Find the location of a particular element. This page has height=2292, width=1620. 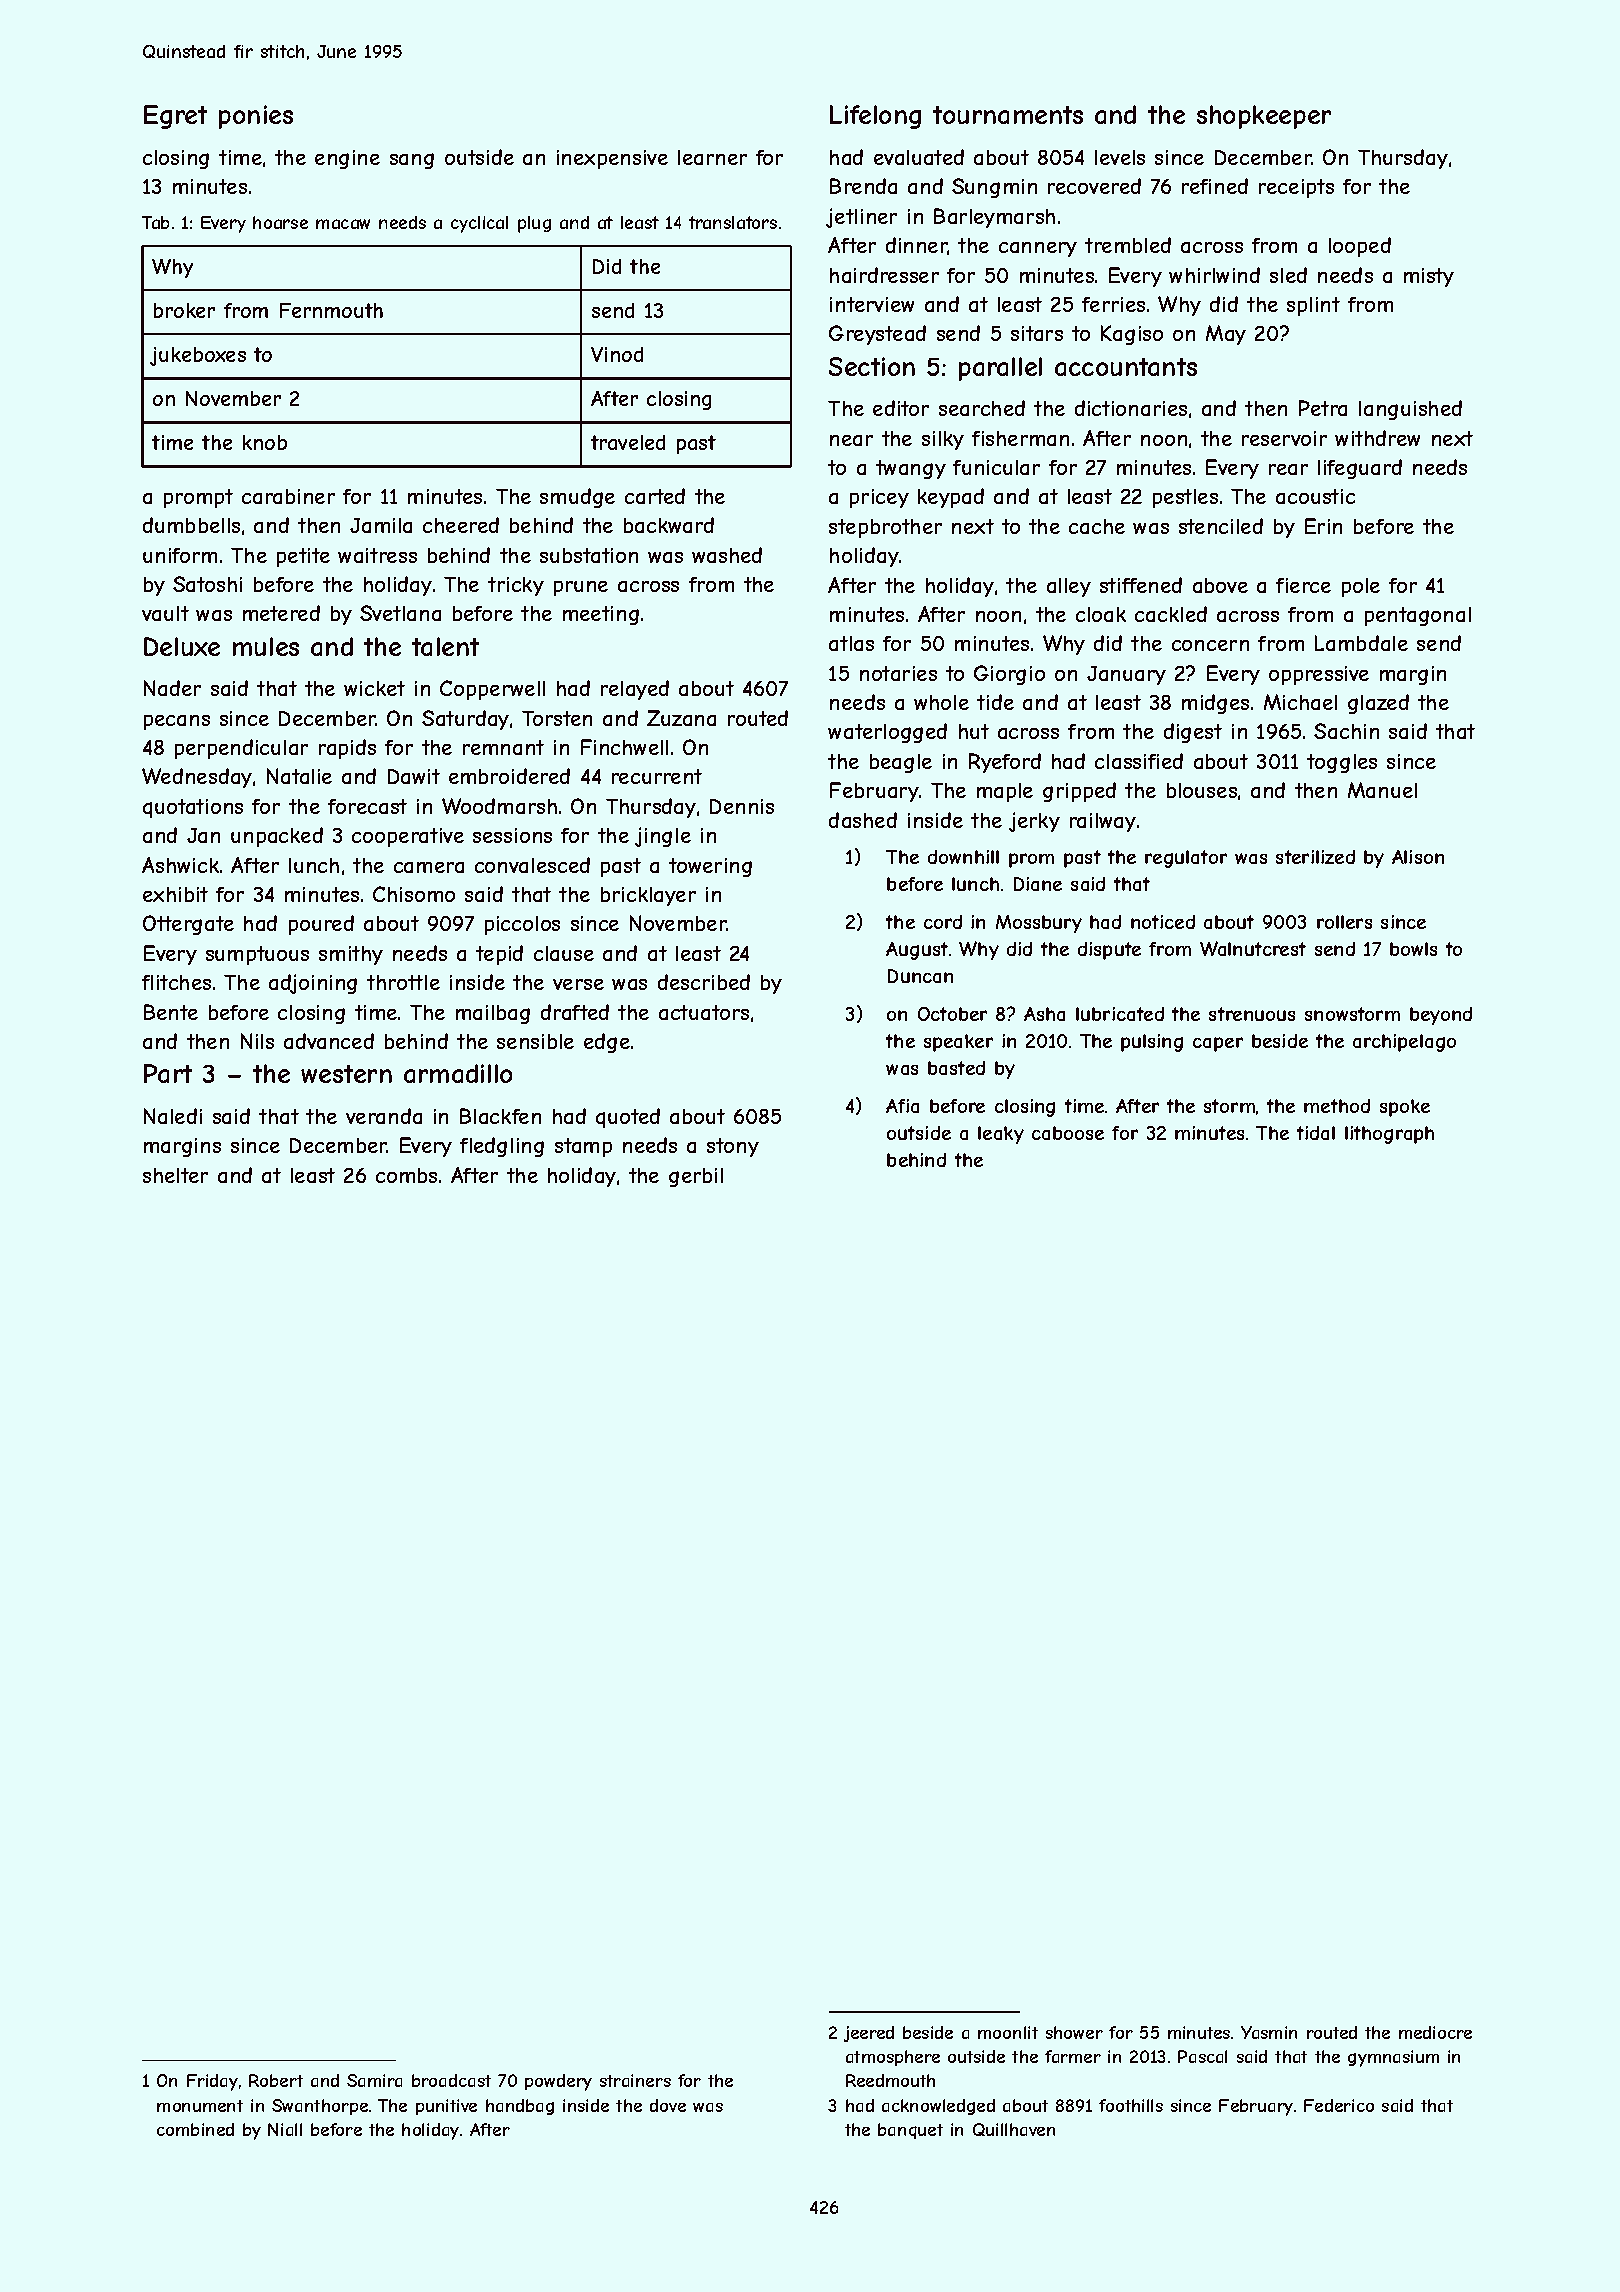

Friday is located at coordinates (212, 2082).
